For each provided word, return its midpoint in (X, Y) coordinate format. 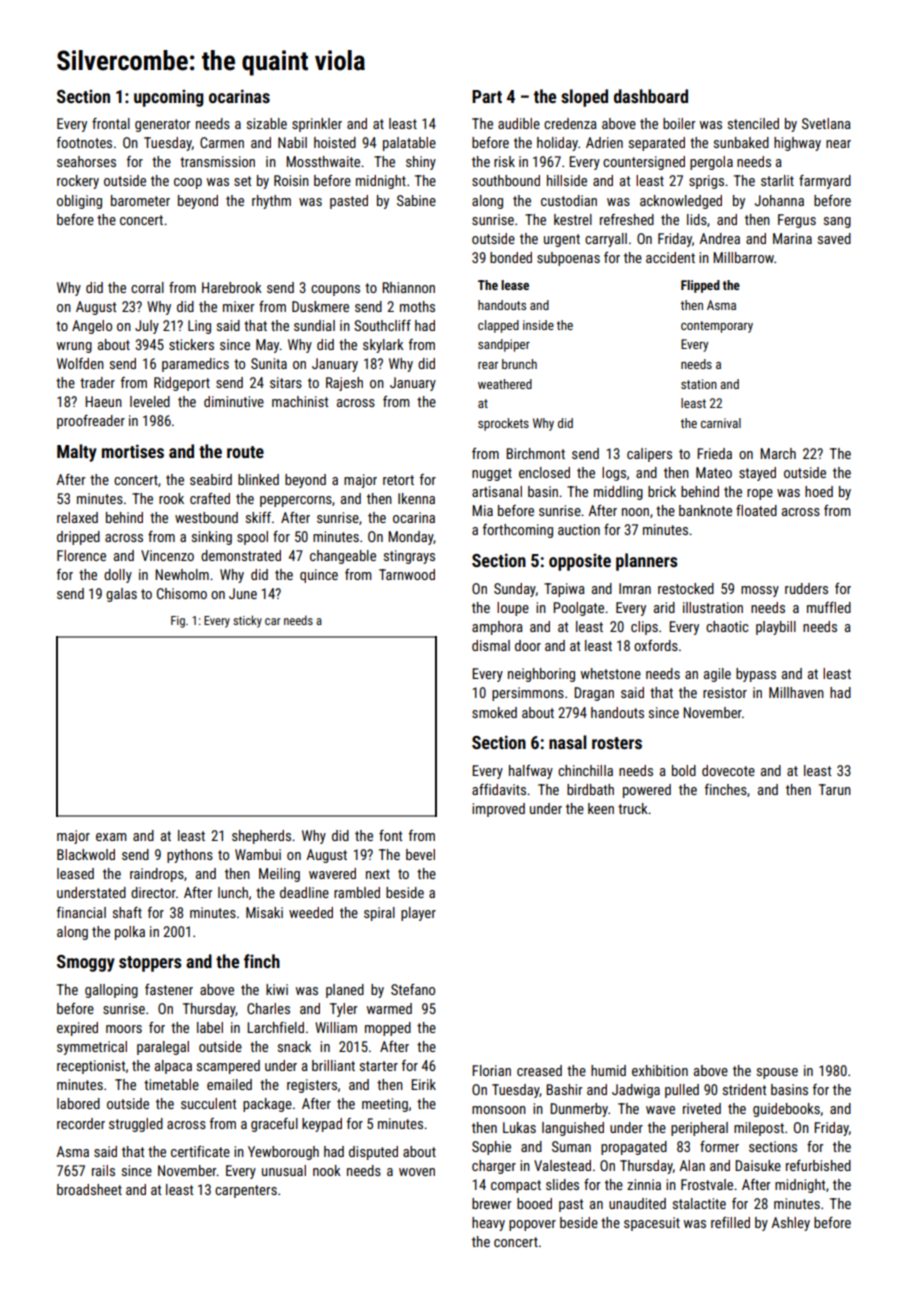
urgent (562, 240)
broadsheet (89, 1189)
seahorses (86, 161)
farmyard (825, 182)
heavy (488, 1224)
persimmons (528, 694)
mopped (388, 1029)
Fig (178, 622)
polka (130, 933)
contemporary (717, 327)
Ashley (790, 1224)
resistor (725, 692)
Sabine (416, 200)
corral (147, 287)
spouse (777, 1073)
